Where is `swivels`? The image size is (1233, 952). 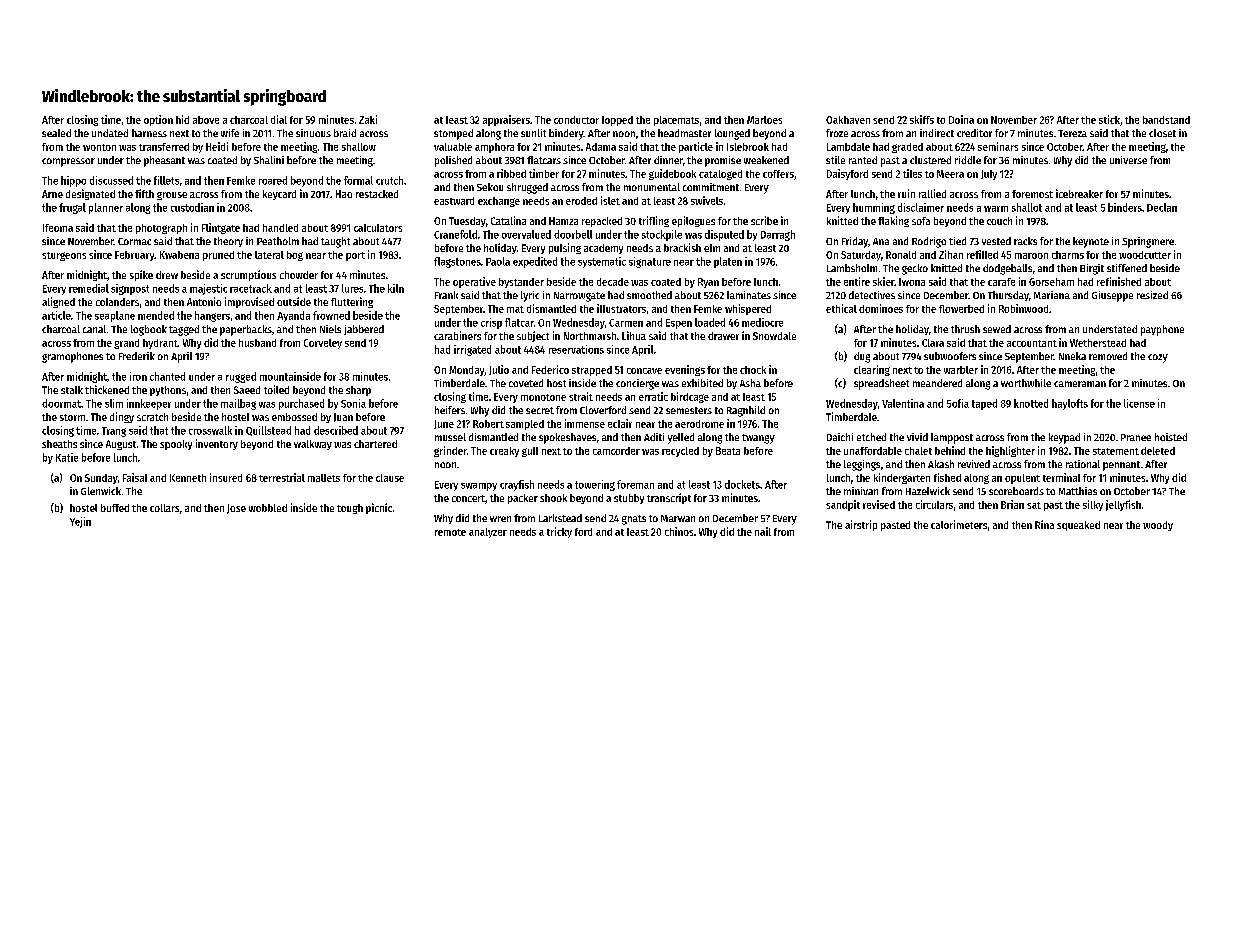 swivels is located at coordinates (707, 200).
